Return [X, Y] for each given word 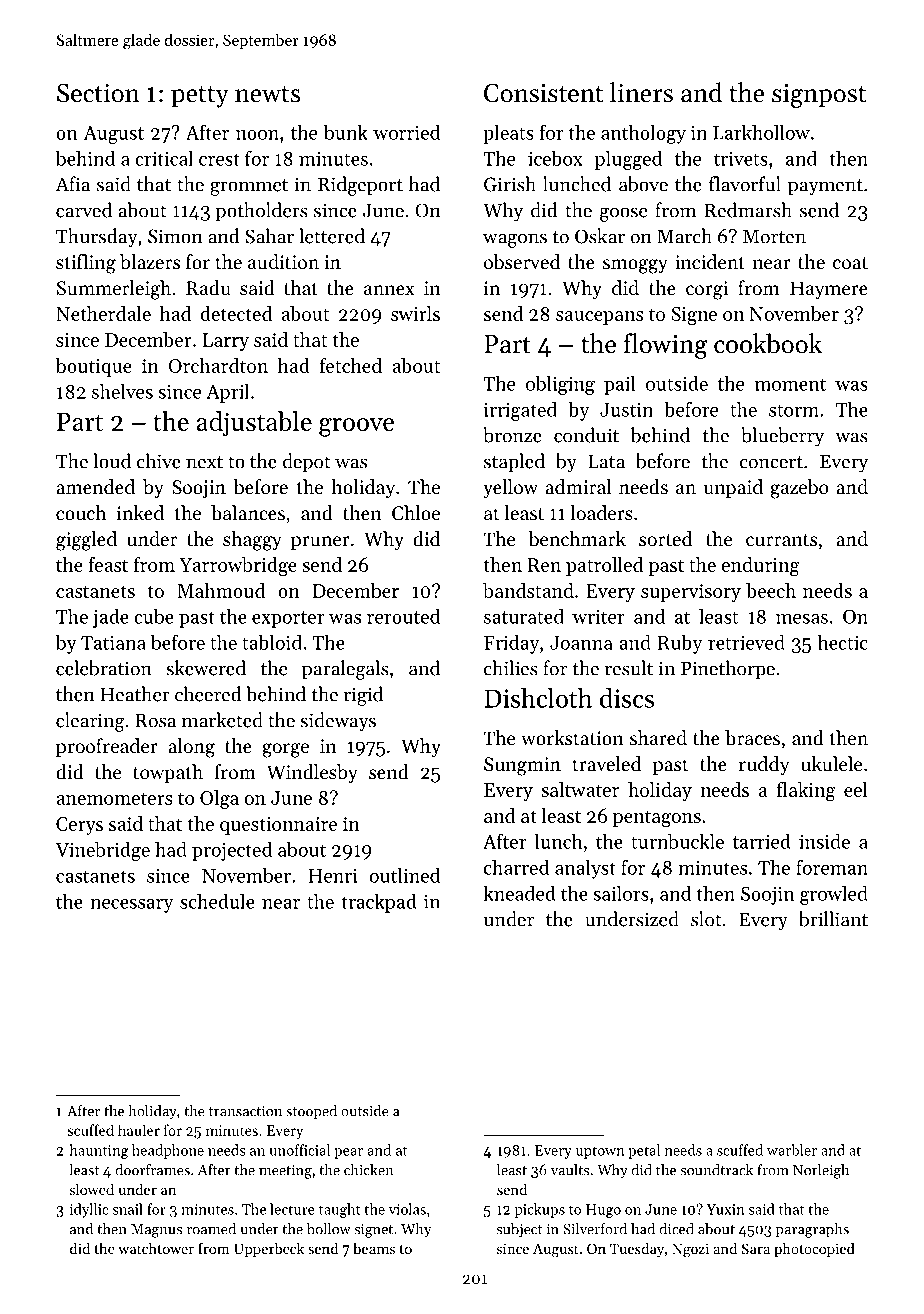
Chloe [416, 513]
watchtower [156, 1248]
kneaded [519, 893]
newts [267, 94]
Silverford [595, 1229]
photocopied [814, 1250]
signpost [819, 96]
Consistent [543, 93]
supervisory [691, 593]
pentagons [657, 819]
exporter [288, 619]
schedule [217, 901]
